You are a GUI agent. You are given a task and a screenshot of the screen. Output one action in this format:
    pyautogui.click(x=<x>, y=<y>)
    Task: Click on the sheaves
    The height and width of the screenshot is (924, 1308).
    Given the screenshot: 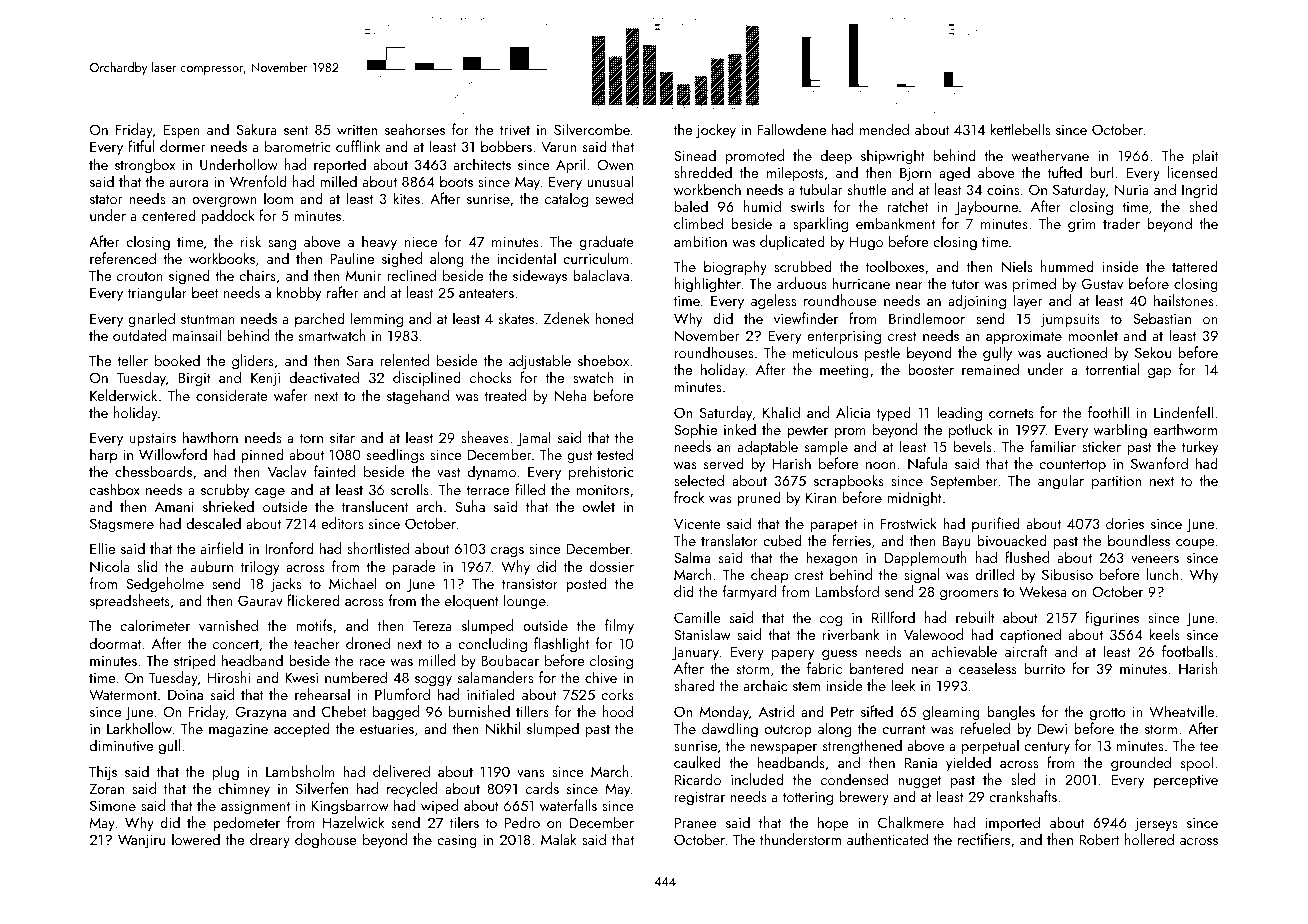 What is the action you would take?
    pyautogui.click(x=485, y=437)
